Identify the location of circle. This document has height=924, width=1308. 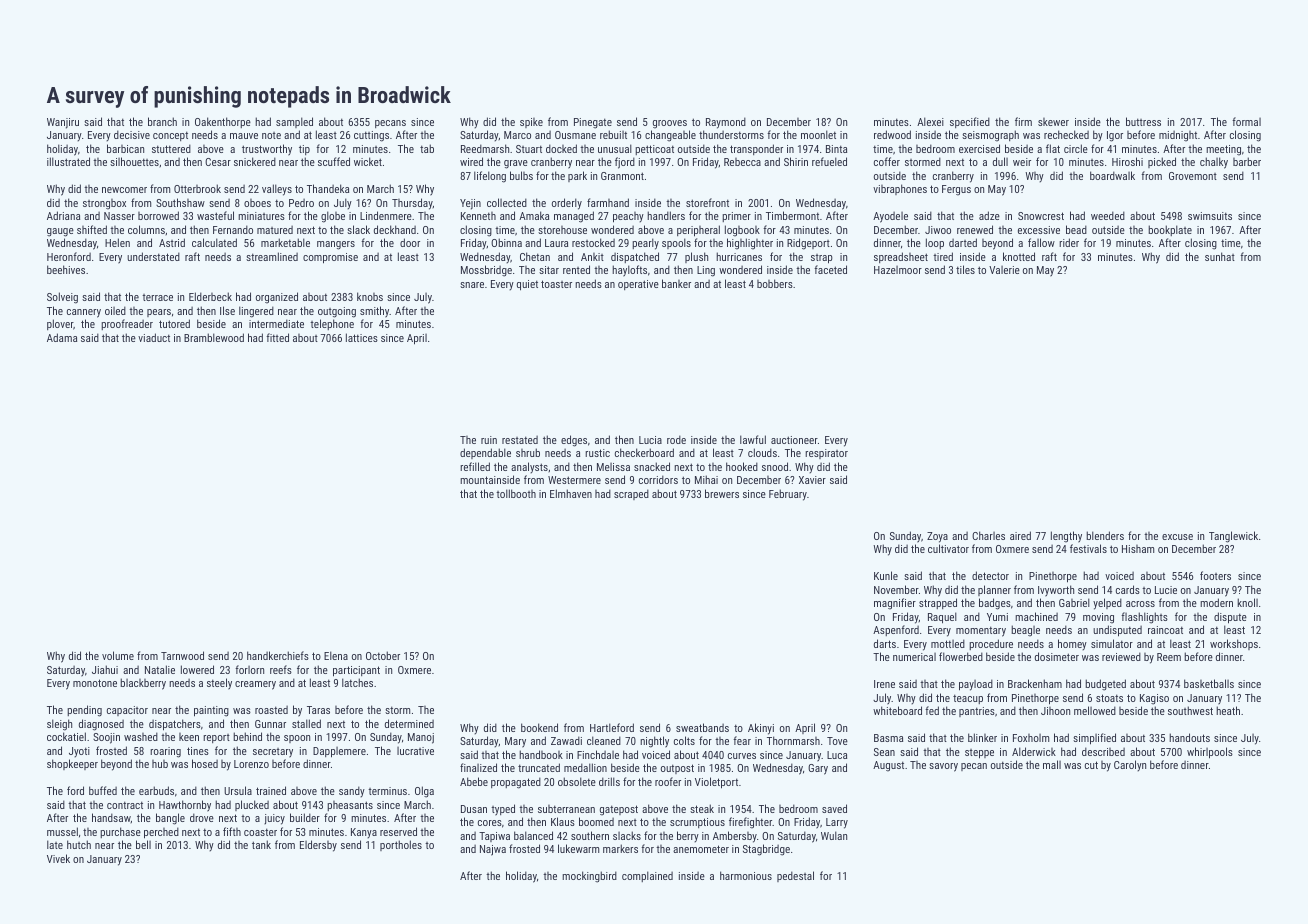
(1076, 148).
